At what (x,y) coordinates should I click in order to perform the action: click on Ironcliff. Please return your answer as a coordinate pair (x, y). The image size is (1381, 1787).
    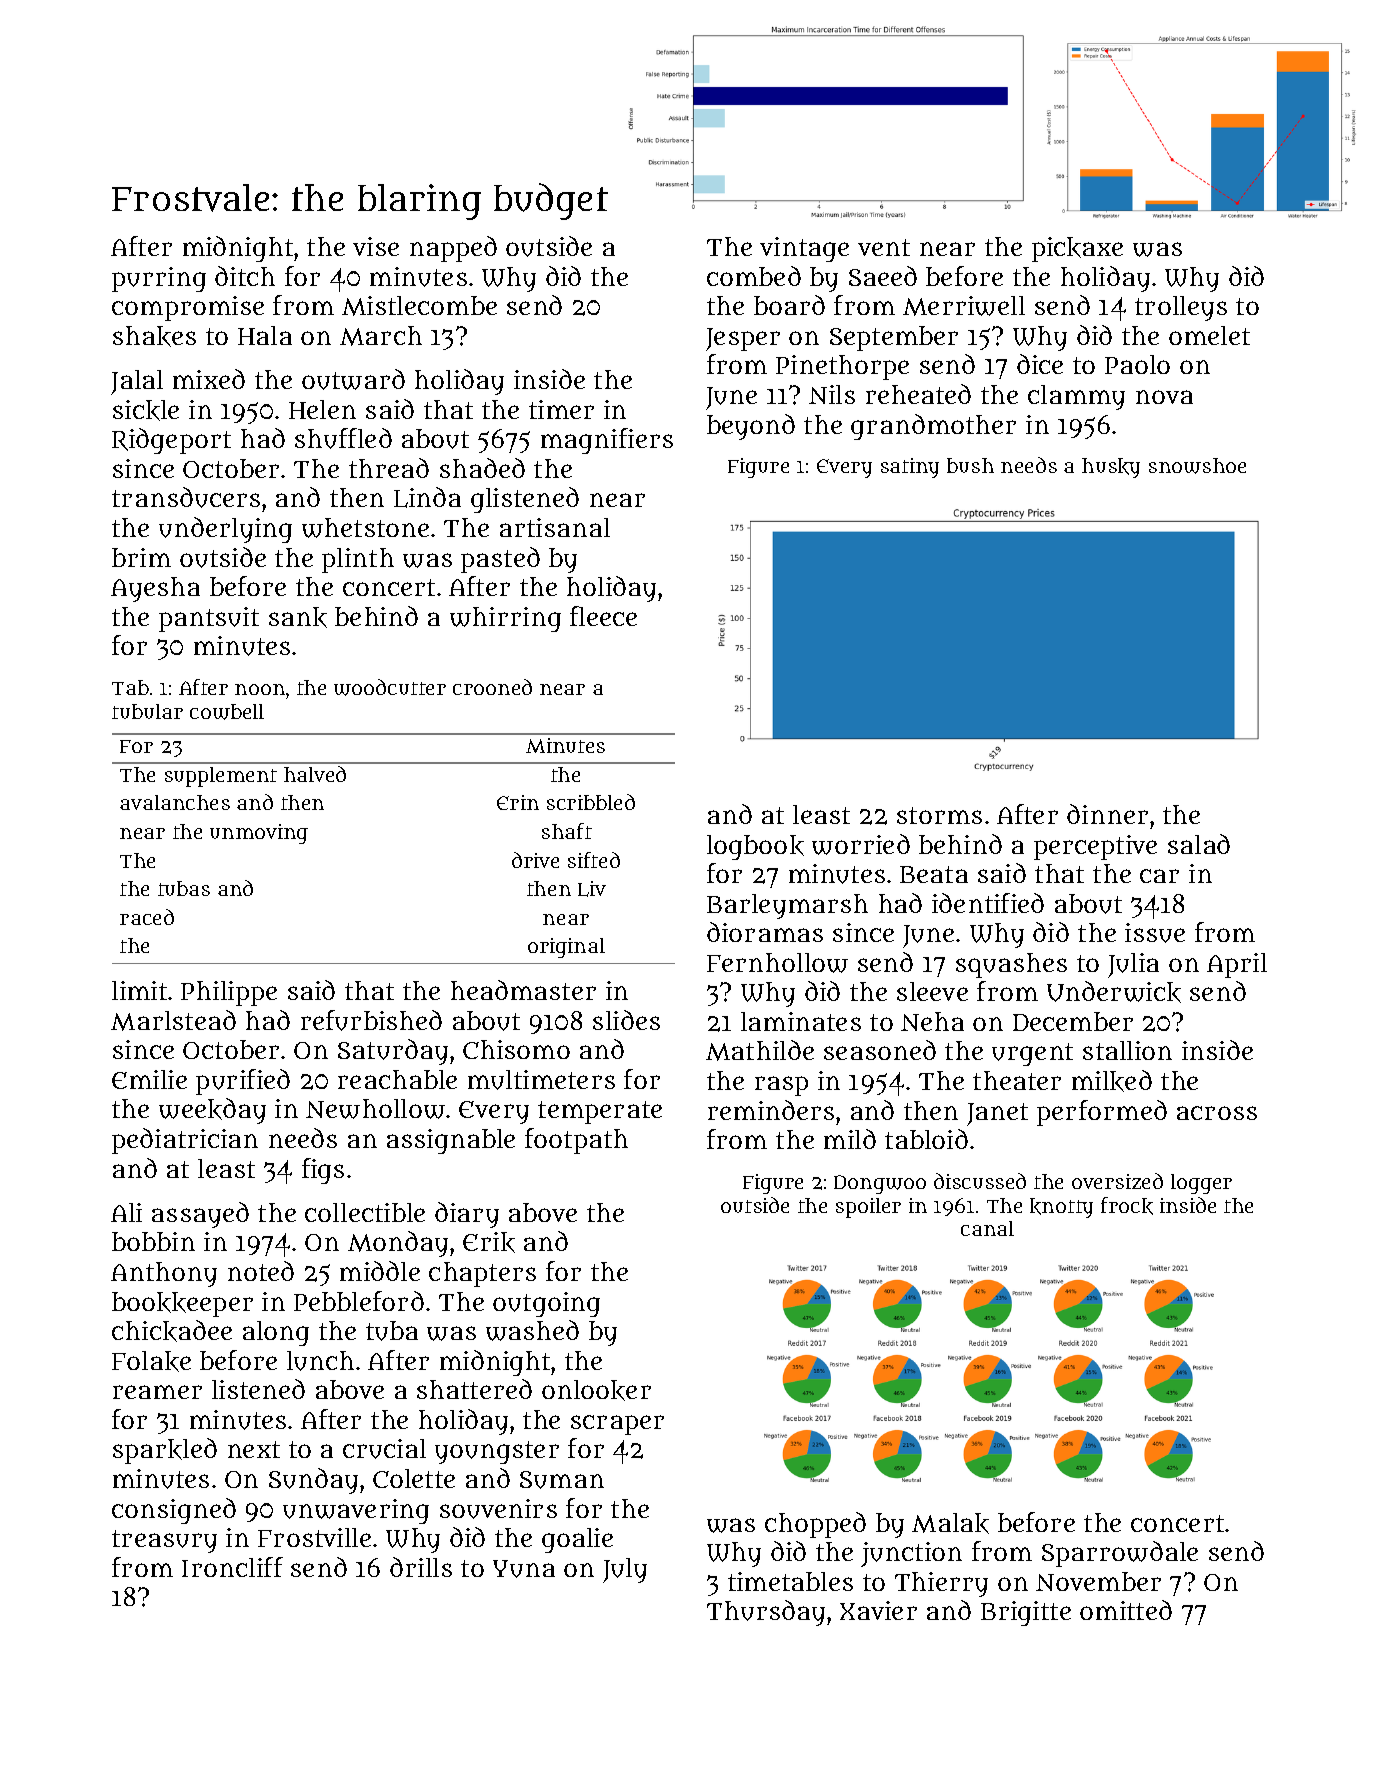
    Looking at the image, I should click on (232, 1567).
